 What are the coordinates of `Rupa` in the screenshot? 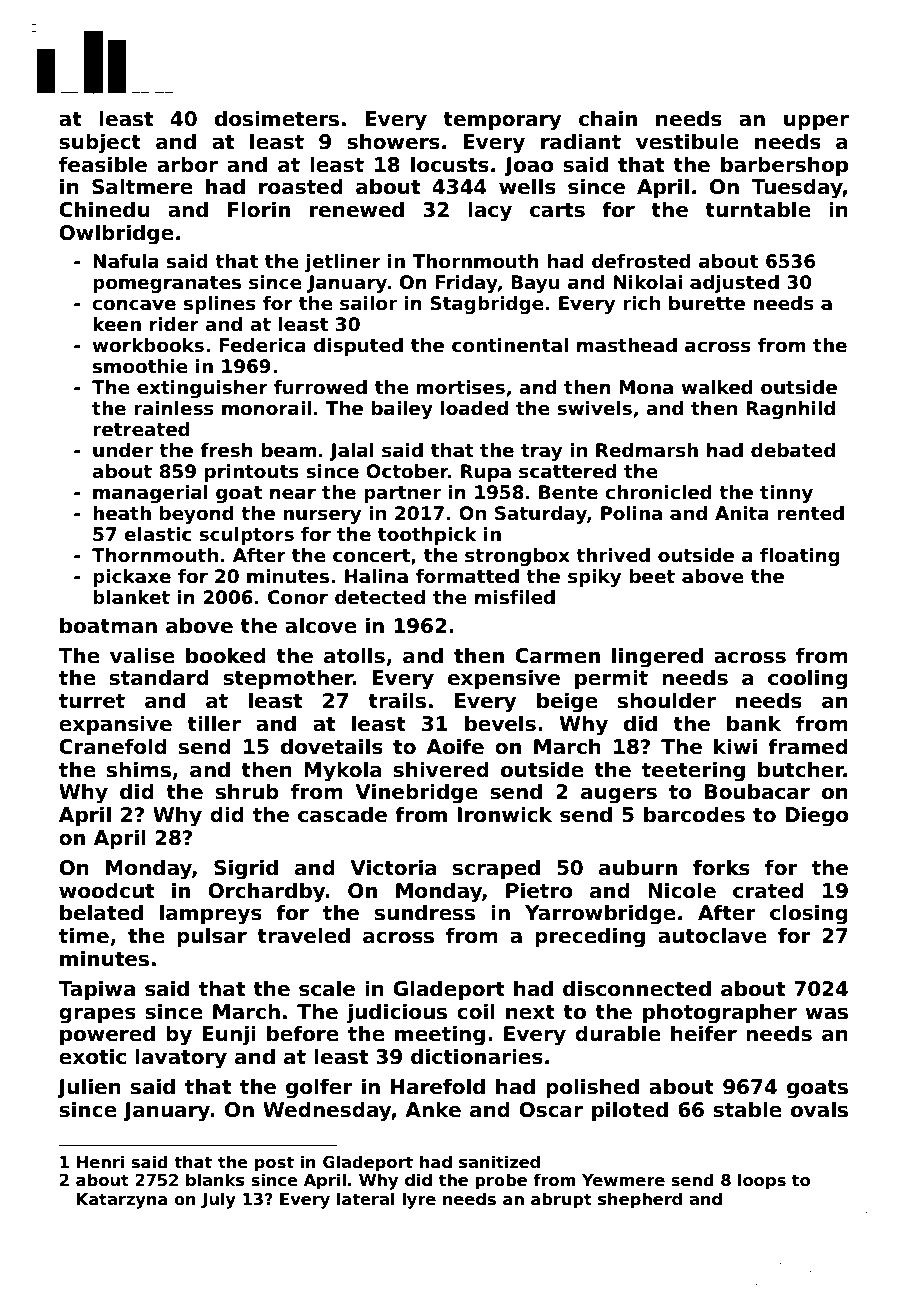 It's located at (486, 473).
